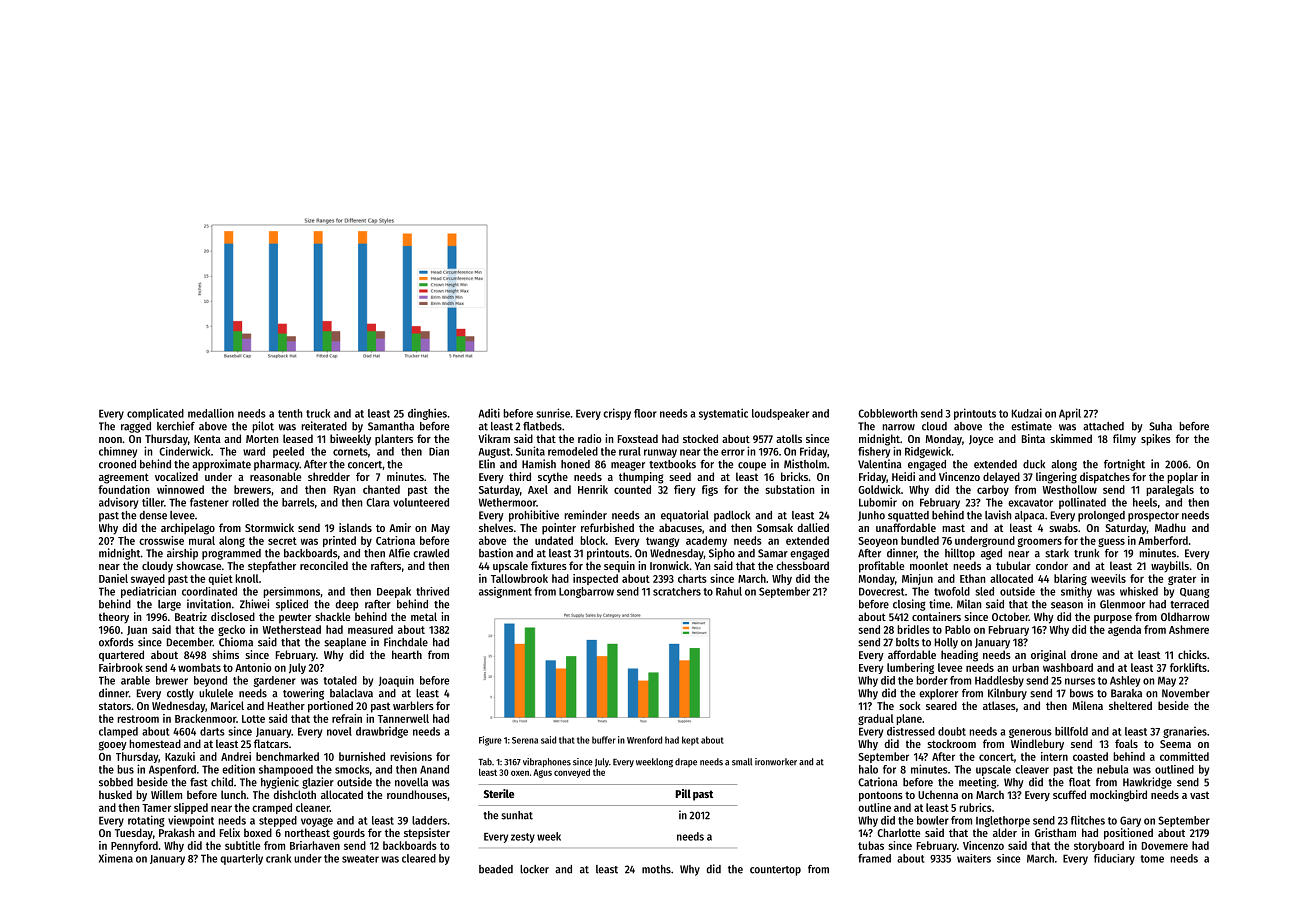 This screenshot has height=924, width=1308. What do you see at coordinates (729, 591) in the screenshot?
I see `Rahul` at bounding box center [729, 591].
